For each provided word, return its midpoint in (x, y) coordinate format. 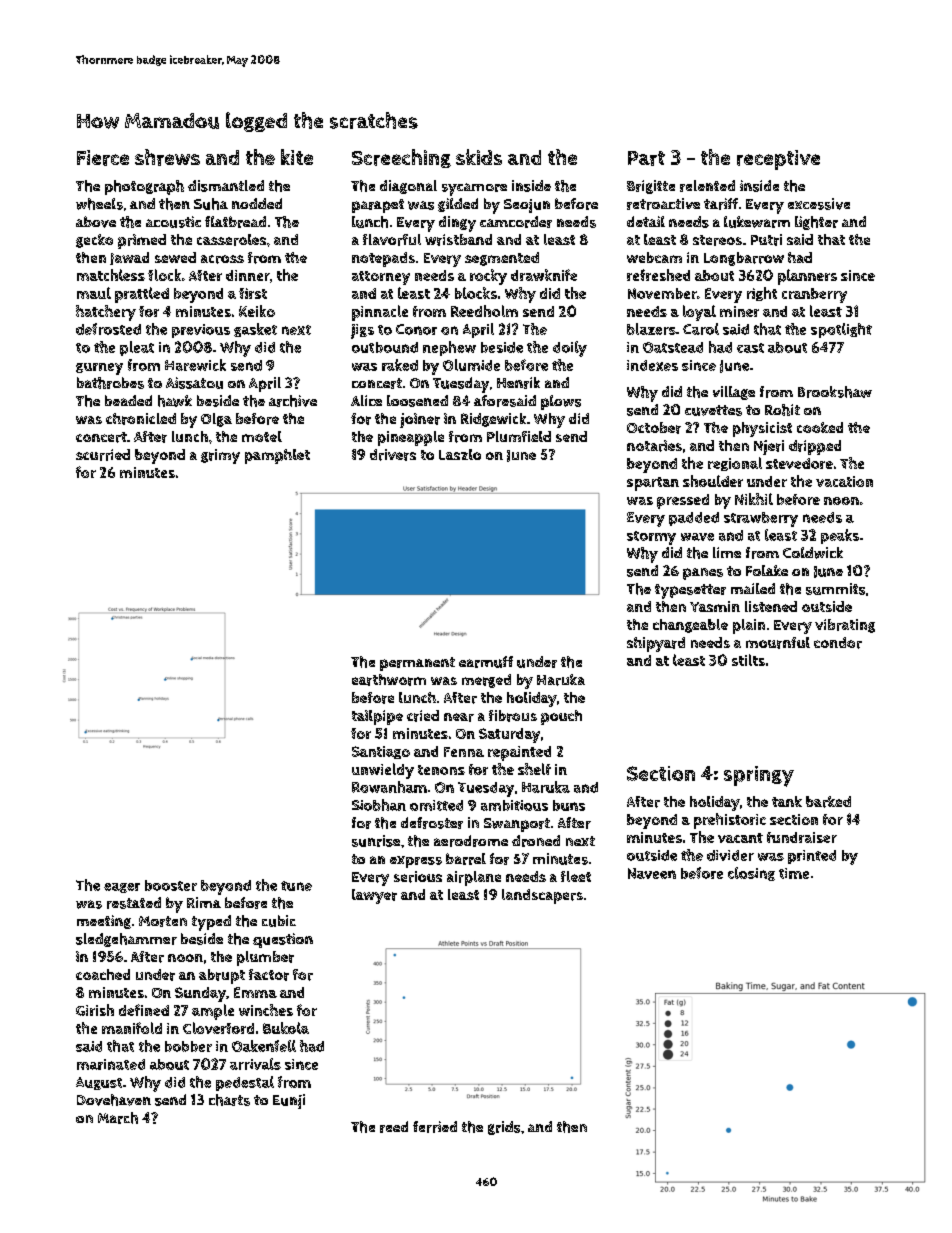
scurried (103, 455)
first (253, 293)
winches (266, 1010)
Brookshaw (835, 392)
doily (570, 349)
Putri (766, 240)
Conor (416, 329)
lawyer (374, 896)
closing (751, 874)
